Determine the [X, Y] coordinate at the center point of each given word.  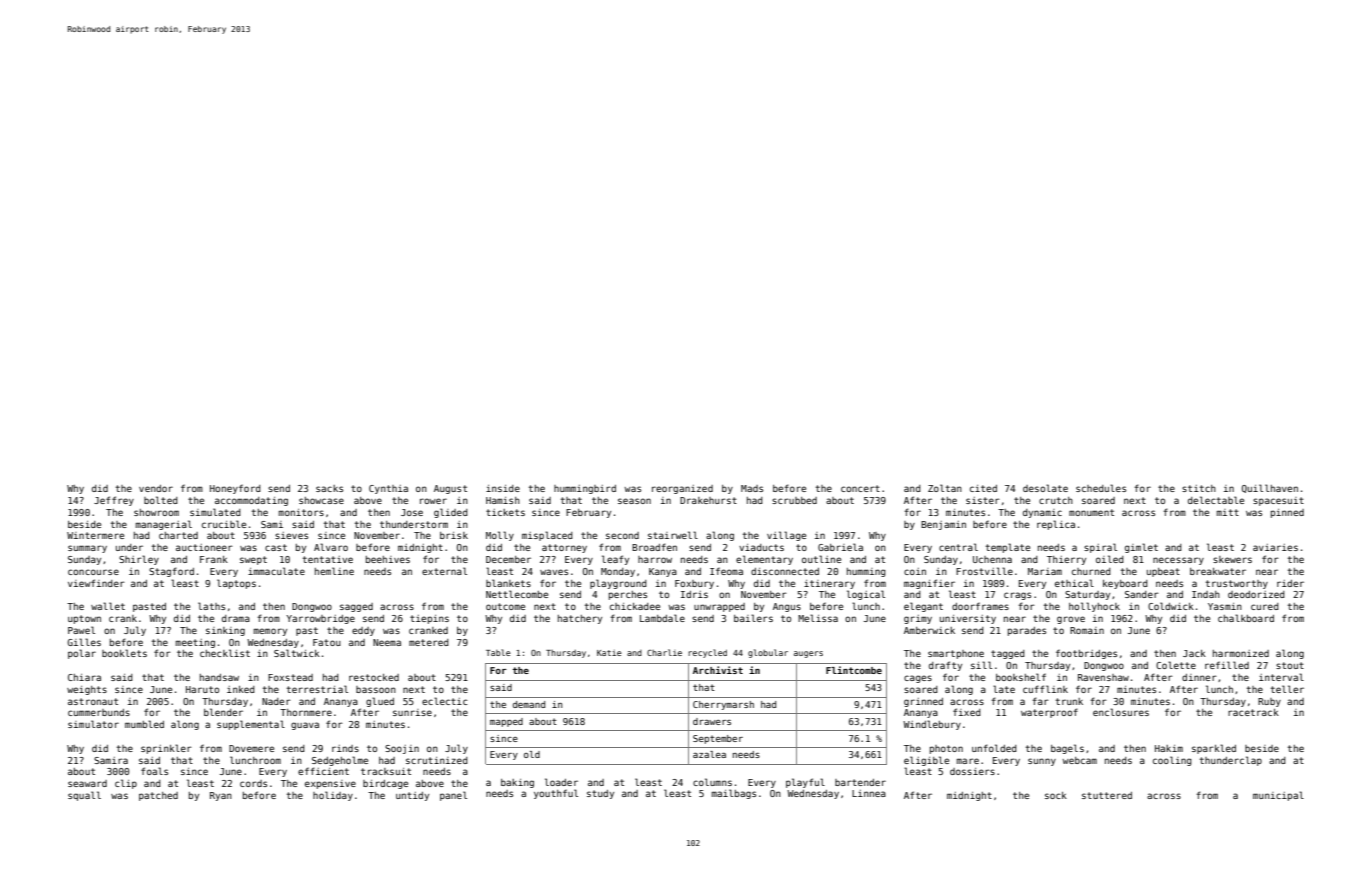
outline [821, 559]
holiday [333, 796]
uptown [84, 619]
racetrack [1253, 712]
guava [305, 726]
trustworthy [1237, 584]
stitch [1199, 488]
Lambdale [662, 618]
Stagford [171, 572]
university [968, 619]
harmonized [1241, 653]
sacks [329, 488]
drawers [712, 721]
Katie [609, 653]
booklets [124, 653]
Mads [752, 488]
